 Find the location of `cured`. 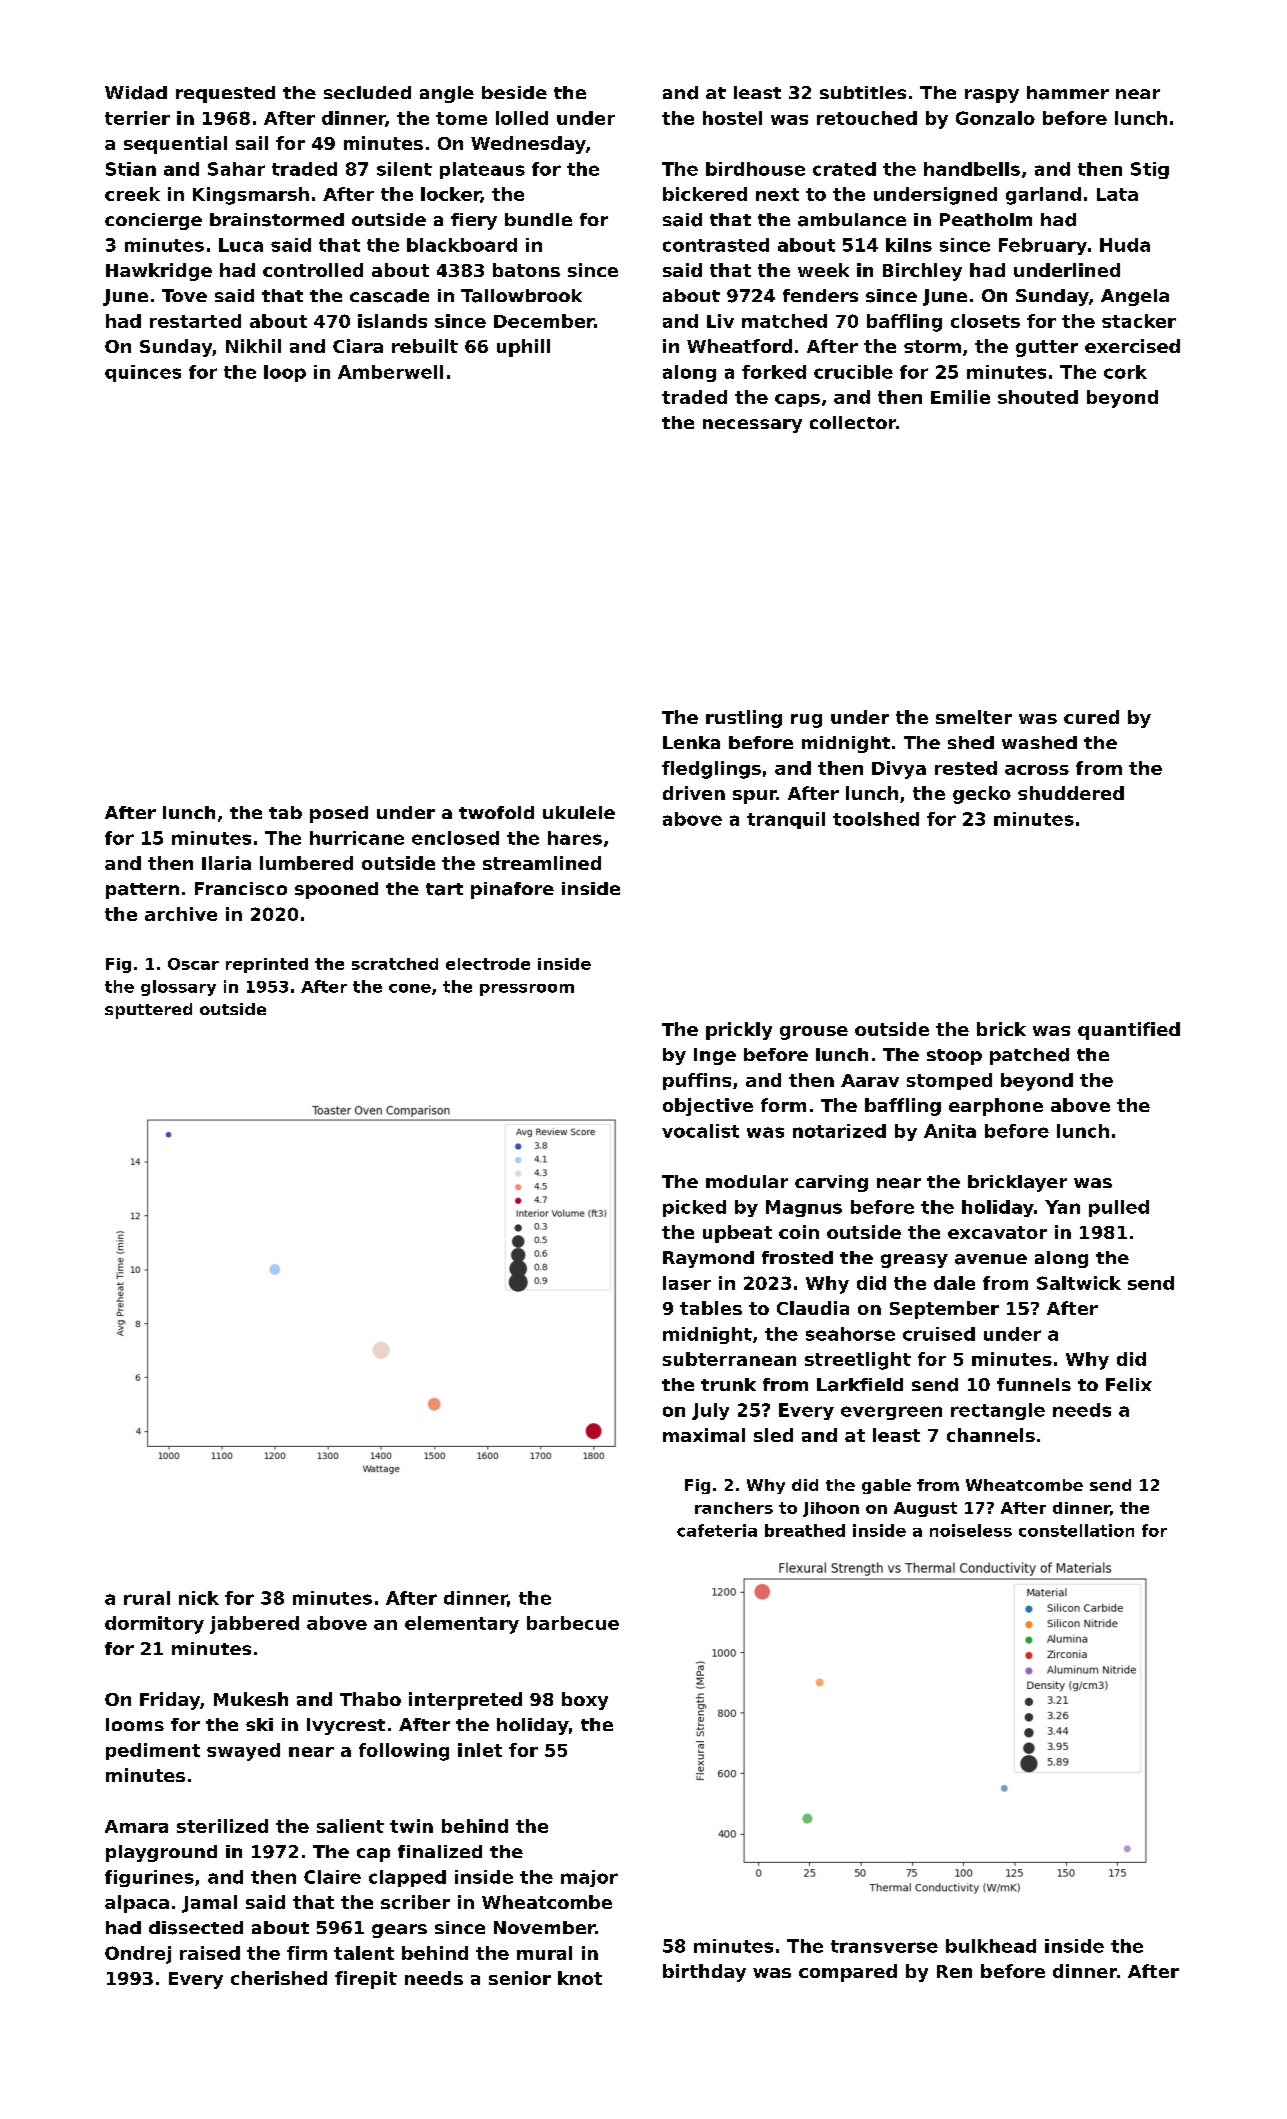

cured is located at coordinates (1091, 717).
